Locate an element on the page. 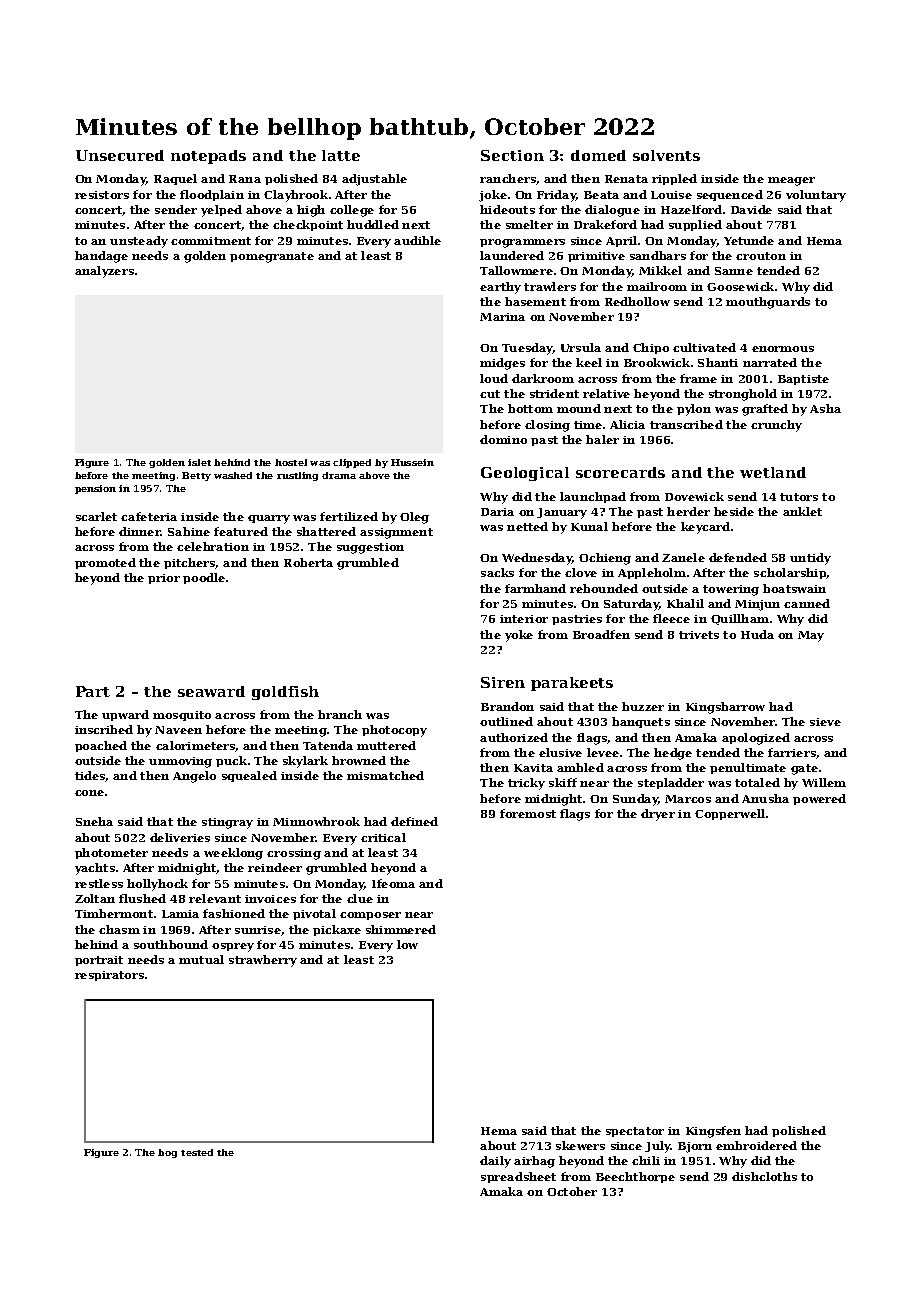 This document has width=924, height=1308. respirators is located at coordinates (109, 976).
